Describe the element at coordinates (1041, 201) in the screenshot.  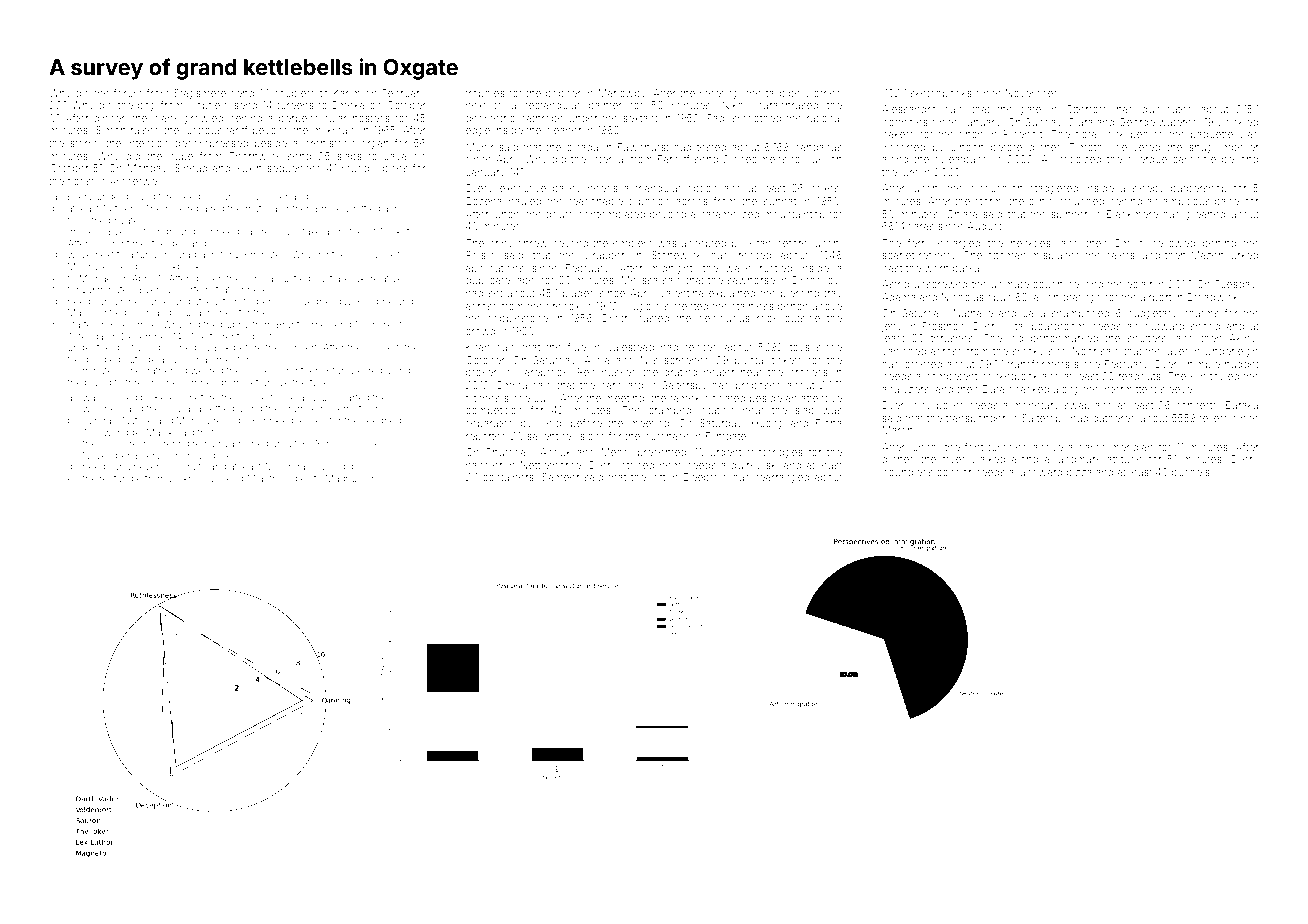
I see `clinic` at that location.
